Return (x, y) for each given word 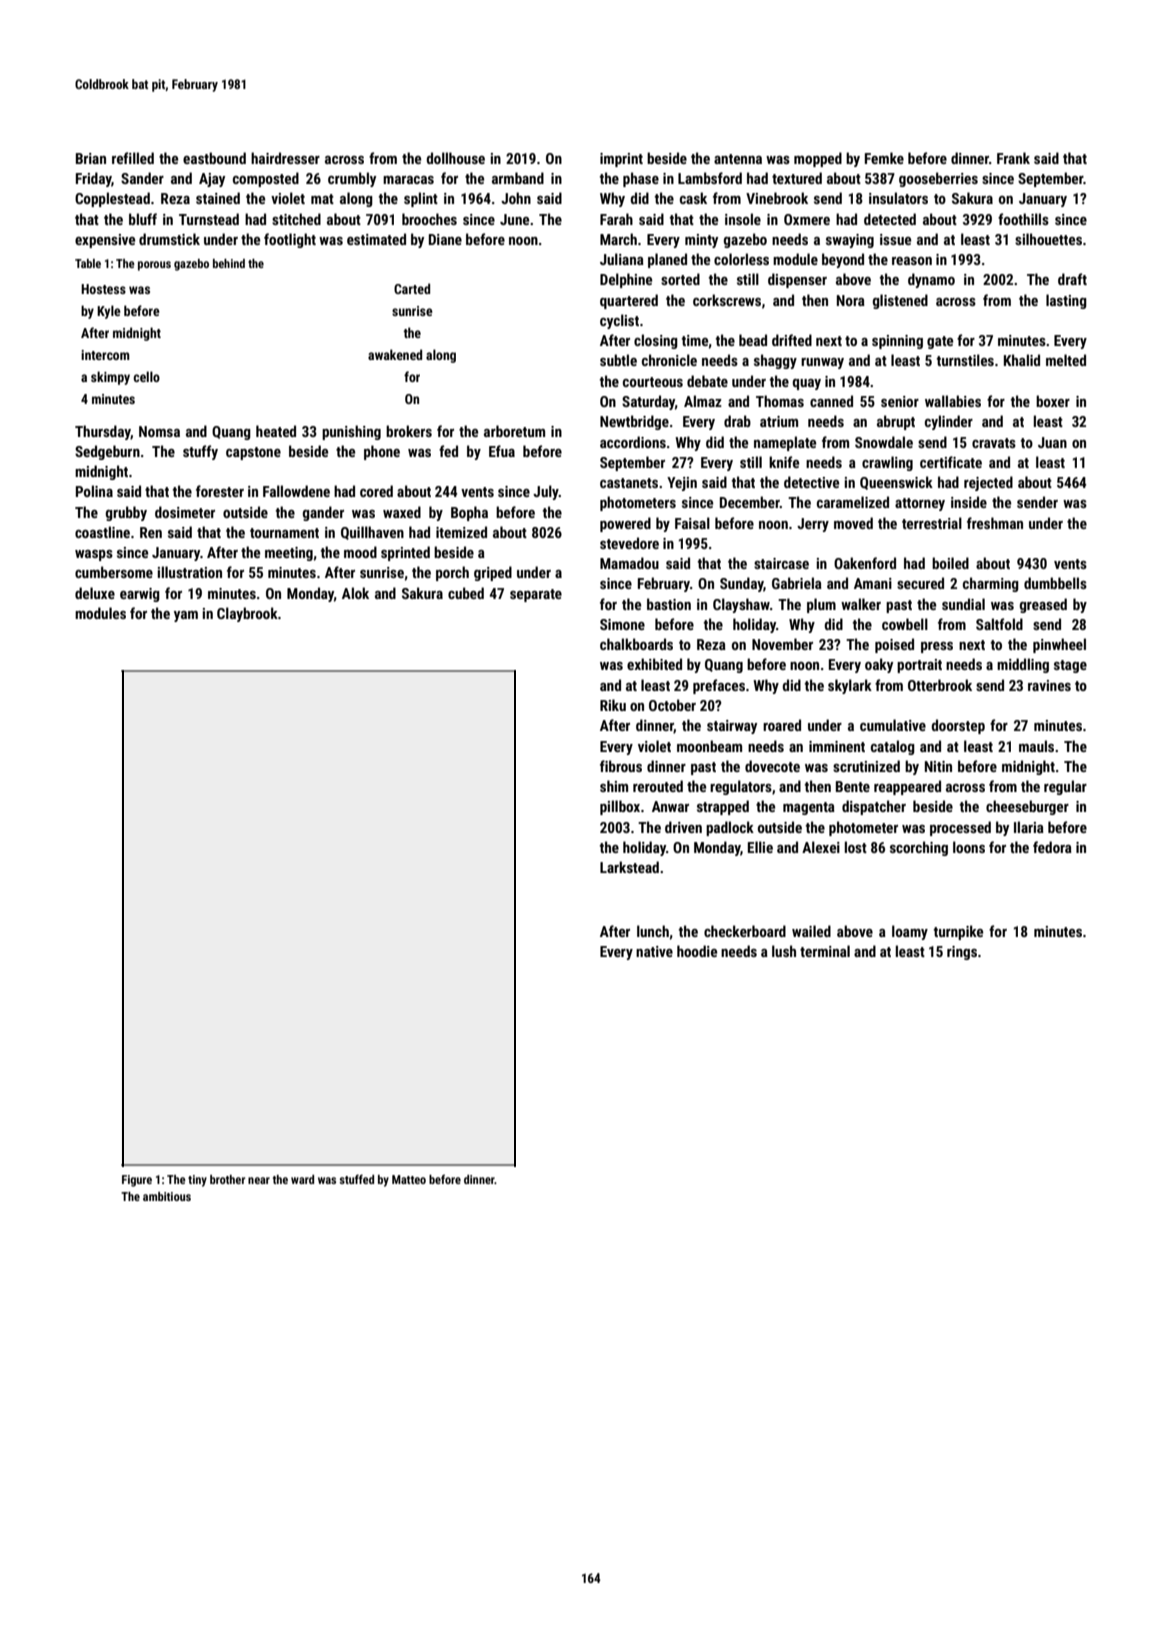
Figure (137, 1181)
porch (452, 573)
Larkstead (629, 867)
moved (853, 523)
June (514, 219)
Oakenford (865, 563)
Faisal (692, 523)
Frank (1013, 158)
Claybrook (247, 614)
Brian (91, 158)
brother (227, 1179)
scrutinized (866, 766)
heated (276, 431)
